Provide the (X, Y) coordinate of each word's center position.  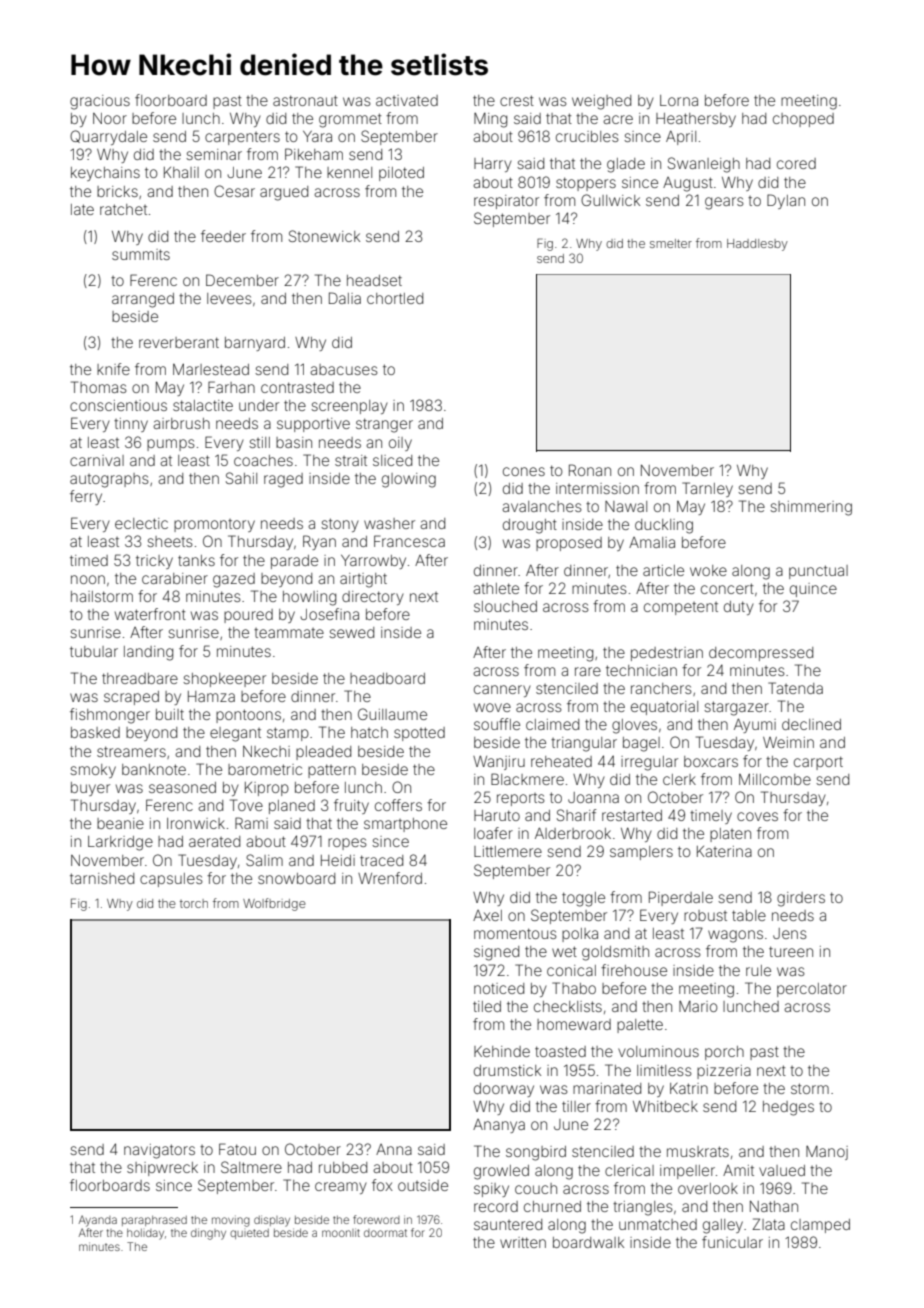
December (242, 280)
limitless (664, 1070)
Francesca (409, 541)
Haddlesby (757, 245)
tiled (487, 1006)
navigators (159, 1151)
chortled (395, 298)
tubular (94, 651)
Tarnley (707, 489)
